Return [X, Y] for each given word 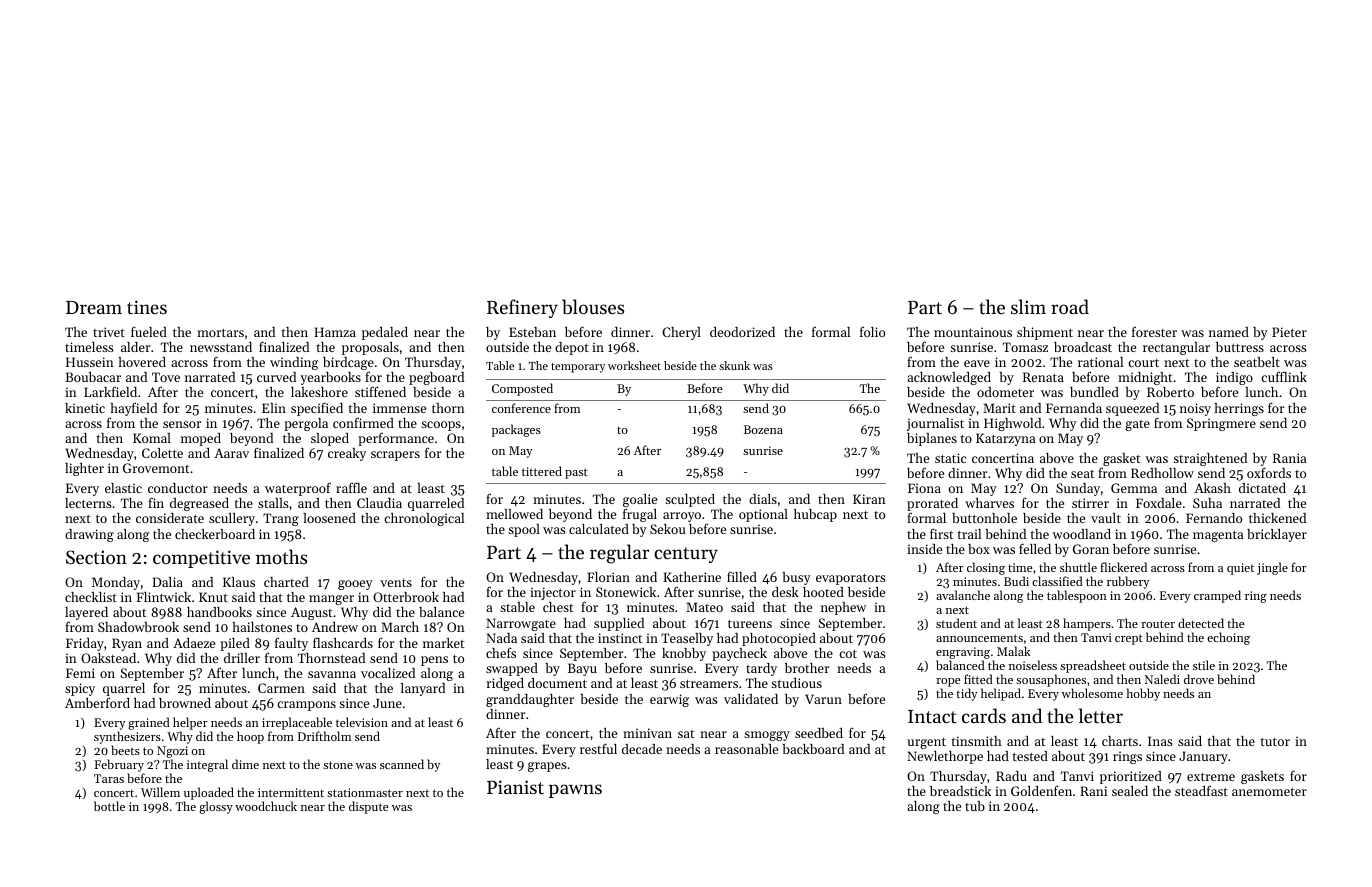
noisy [1195, 409]
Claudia [379, 503]
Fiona [924, 488]
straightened [1210, 459]
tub [975, 806]
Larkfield [110, 392]
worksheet [634, 365]
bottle [109, 806]
